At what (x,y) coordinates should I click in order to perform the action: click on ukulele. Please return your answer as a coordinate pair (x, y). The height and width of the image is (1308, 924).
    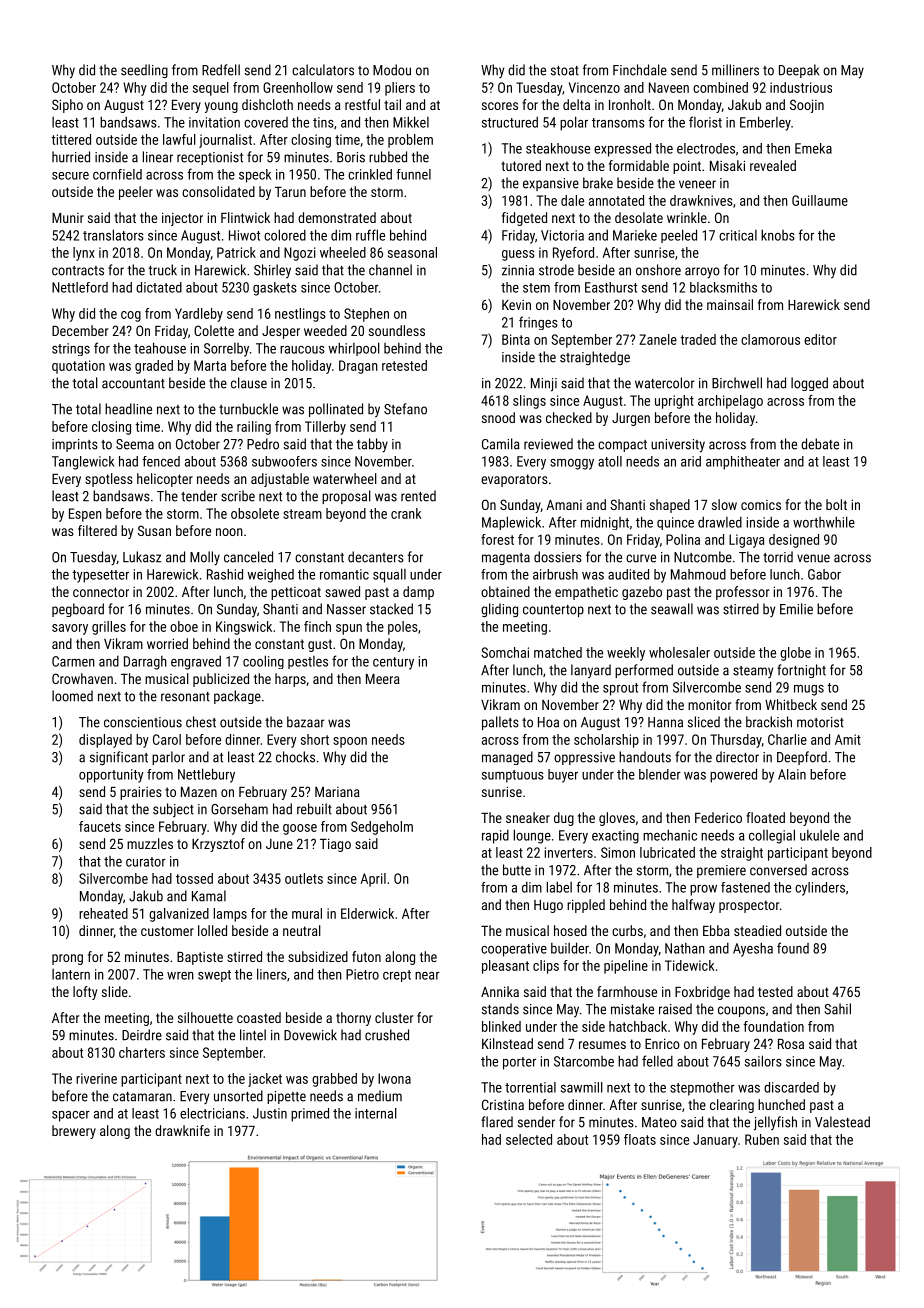
    Looking at the image, I should click on (819, 835).
